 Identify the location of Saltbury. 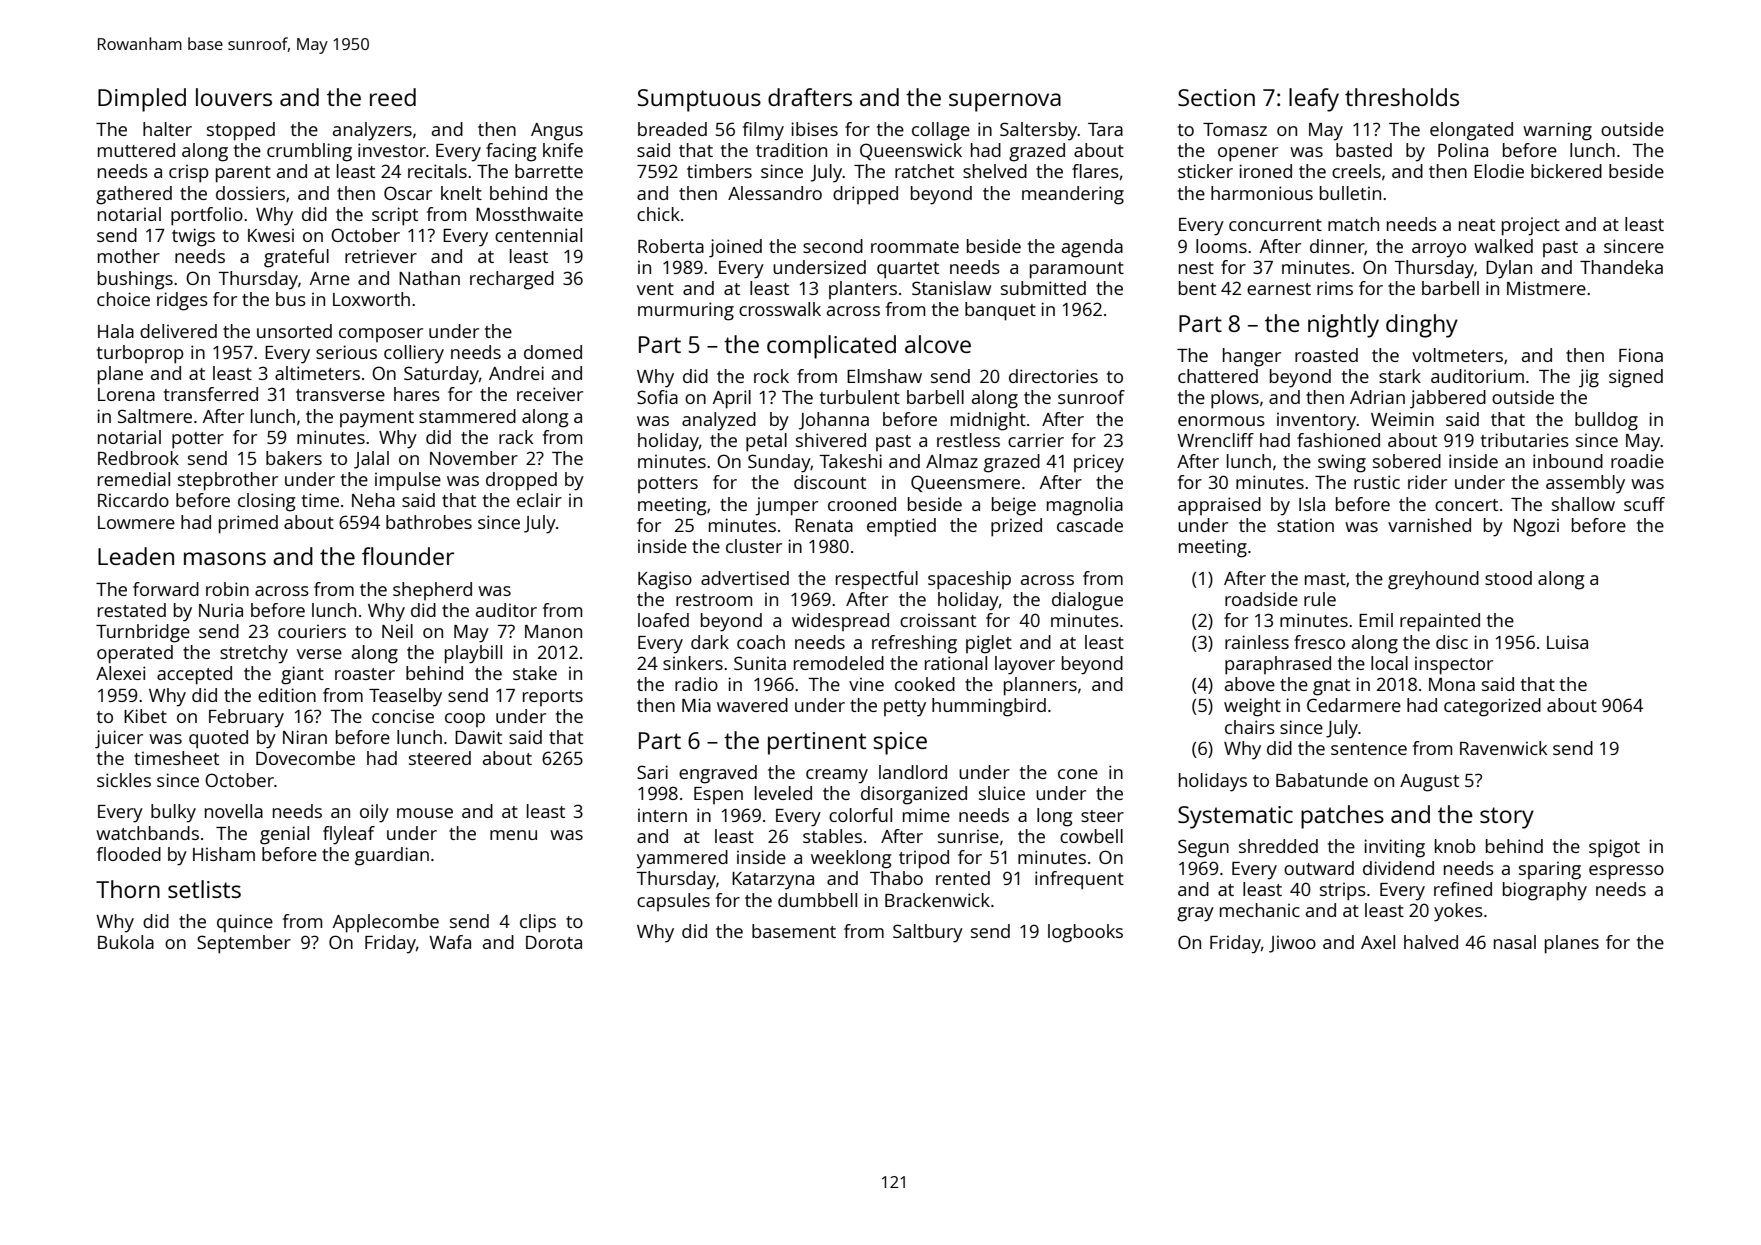
(928, 933).
